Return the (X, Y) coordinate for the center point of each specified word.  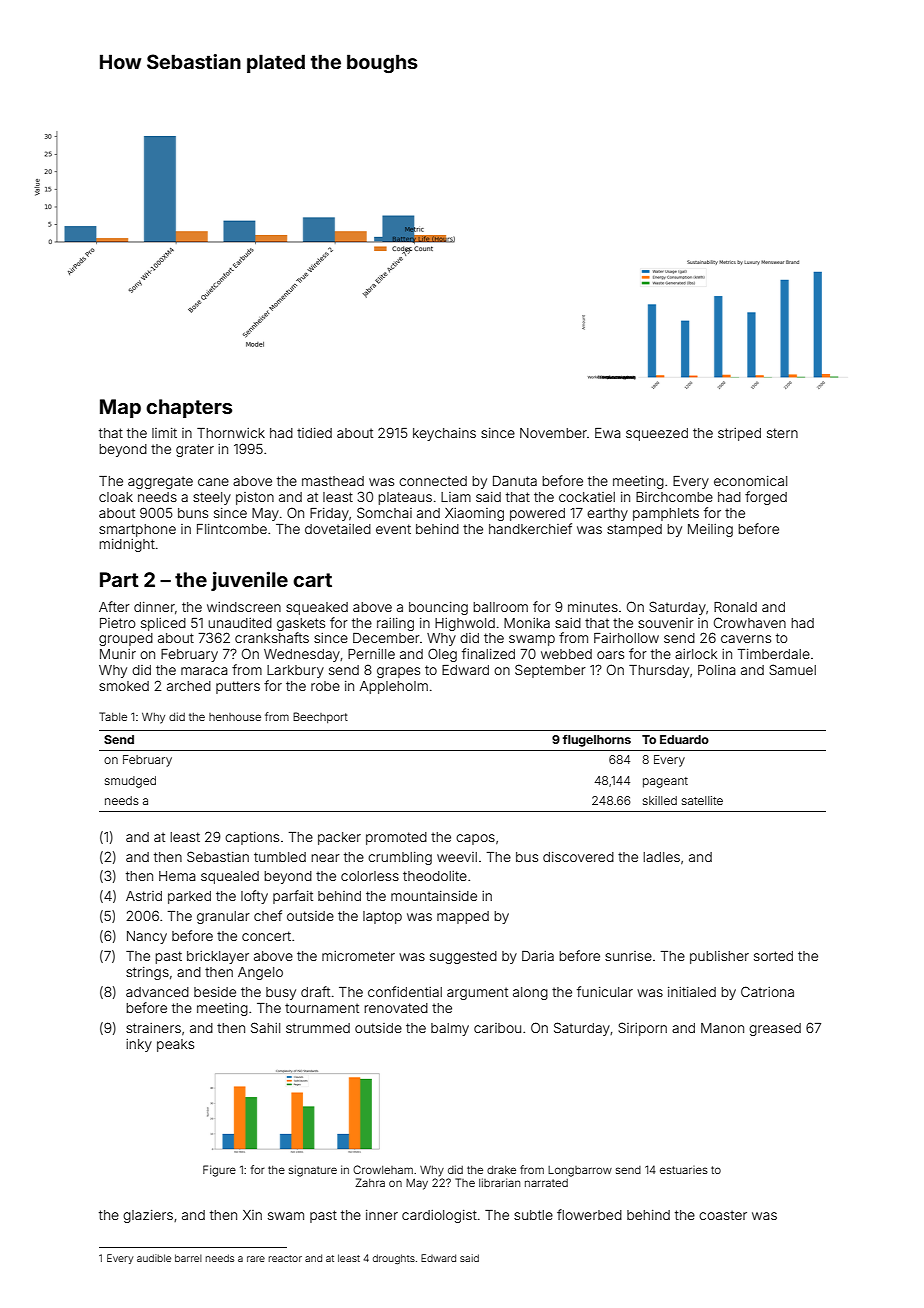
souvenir (666, 623)
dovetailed (338, 529)
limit (164, 433)
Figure (219, 1171)
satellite (702, 800)
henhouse (235, 717)
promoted (396, 838)
